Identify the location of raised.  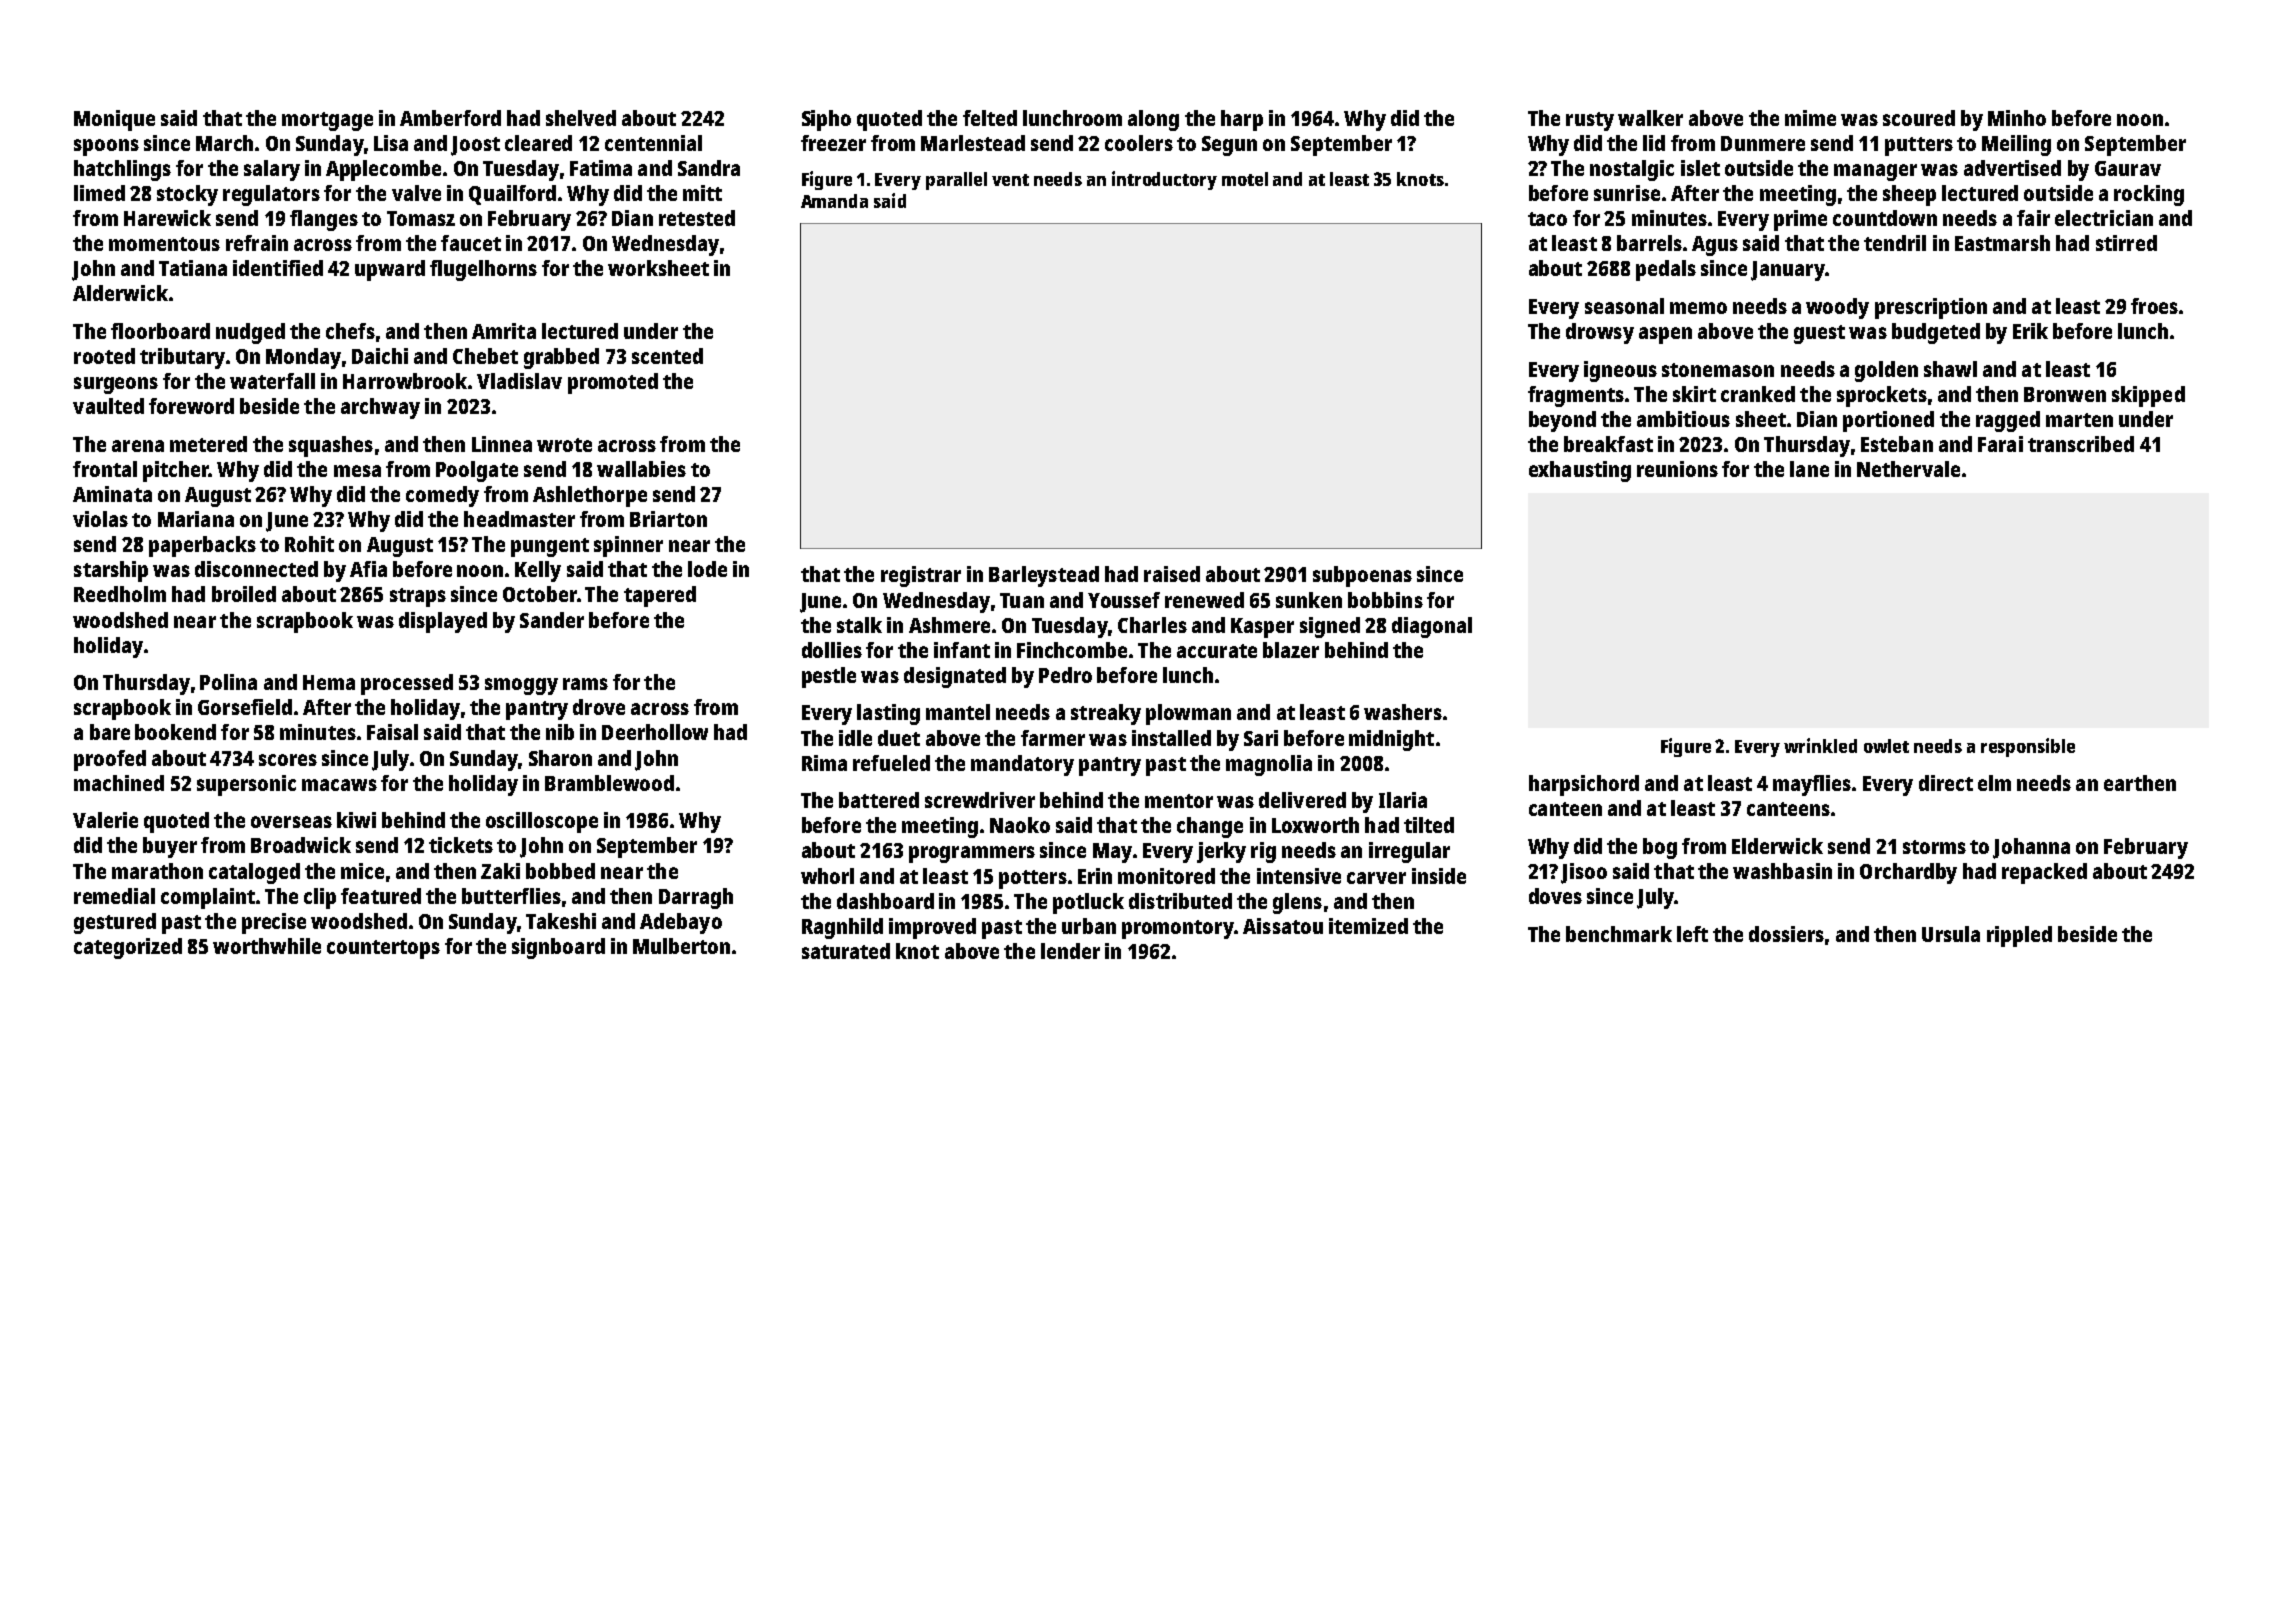
(1172, 574).
